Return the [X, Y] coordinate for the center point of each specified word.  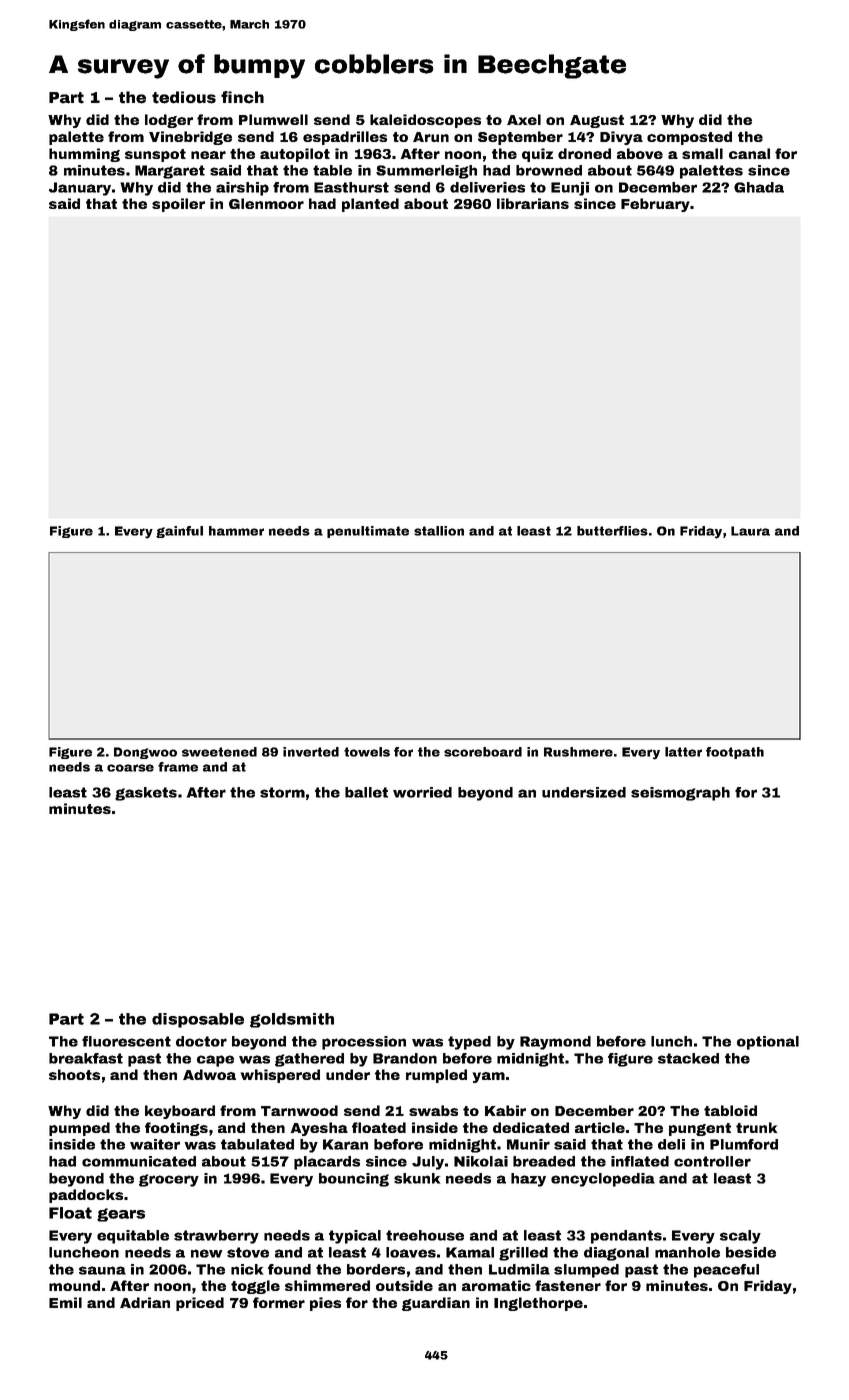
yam [489, 1077]
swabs [433, 1110]
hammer [236, 531]
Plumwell [273, 119]
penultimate [368, 532]
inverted [311, 752]
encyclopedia [603, 1180]
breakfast [86, 1058]
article [600, 1127]
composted [689, 138]
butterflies [612, 531]
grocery [169, 1180]
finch [242, 97]
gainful [179, 532]
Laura [750, 531]
